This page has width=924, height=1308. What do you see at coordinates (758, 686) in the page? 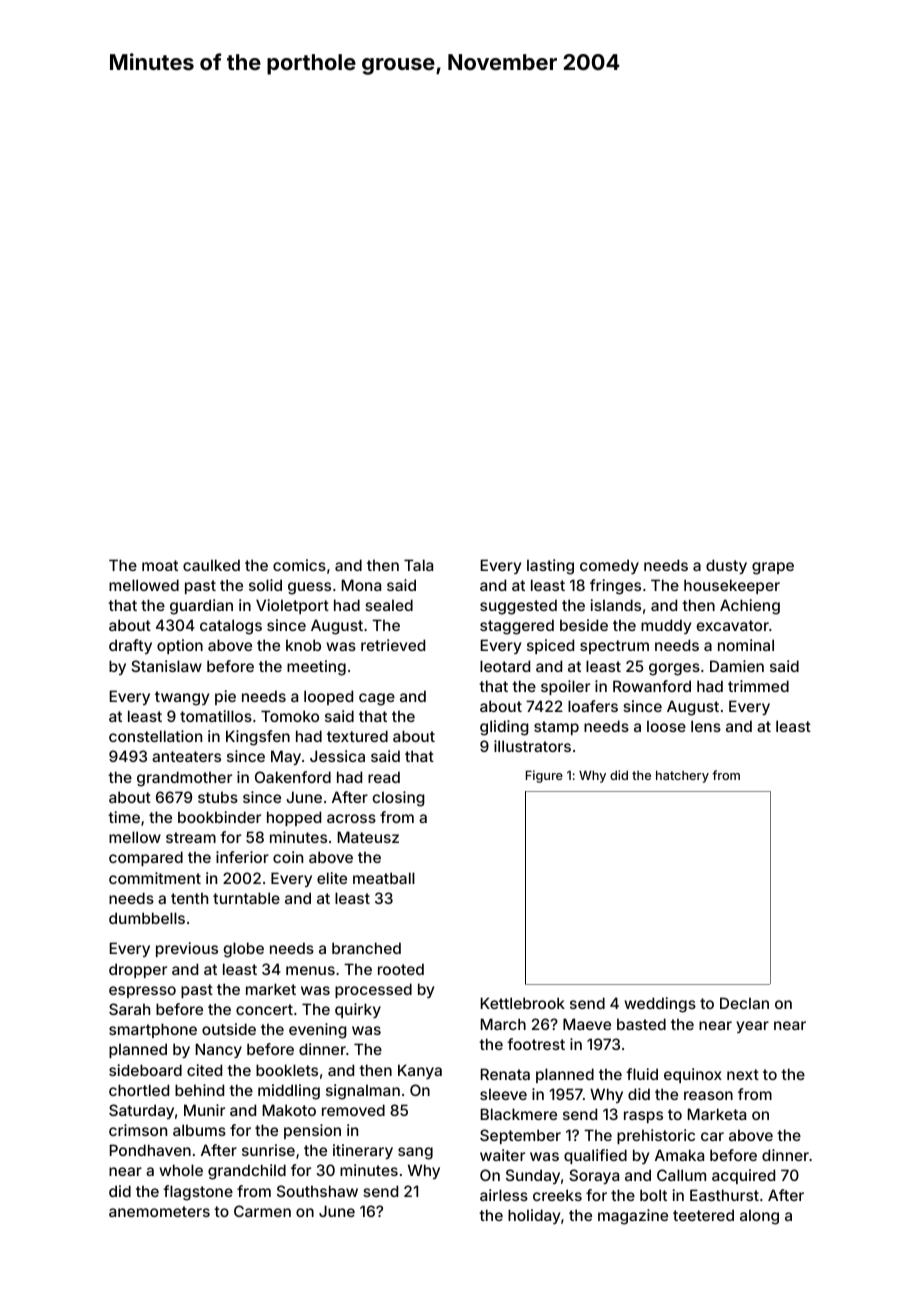
I see `trimmed` at bounding box center [758, 686].
